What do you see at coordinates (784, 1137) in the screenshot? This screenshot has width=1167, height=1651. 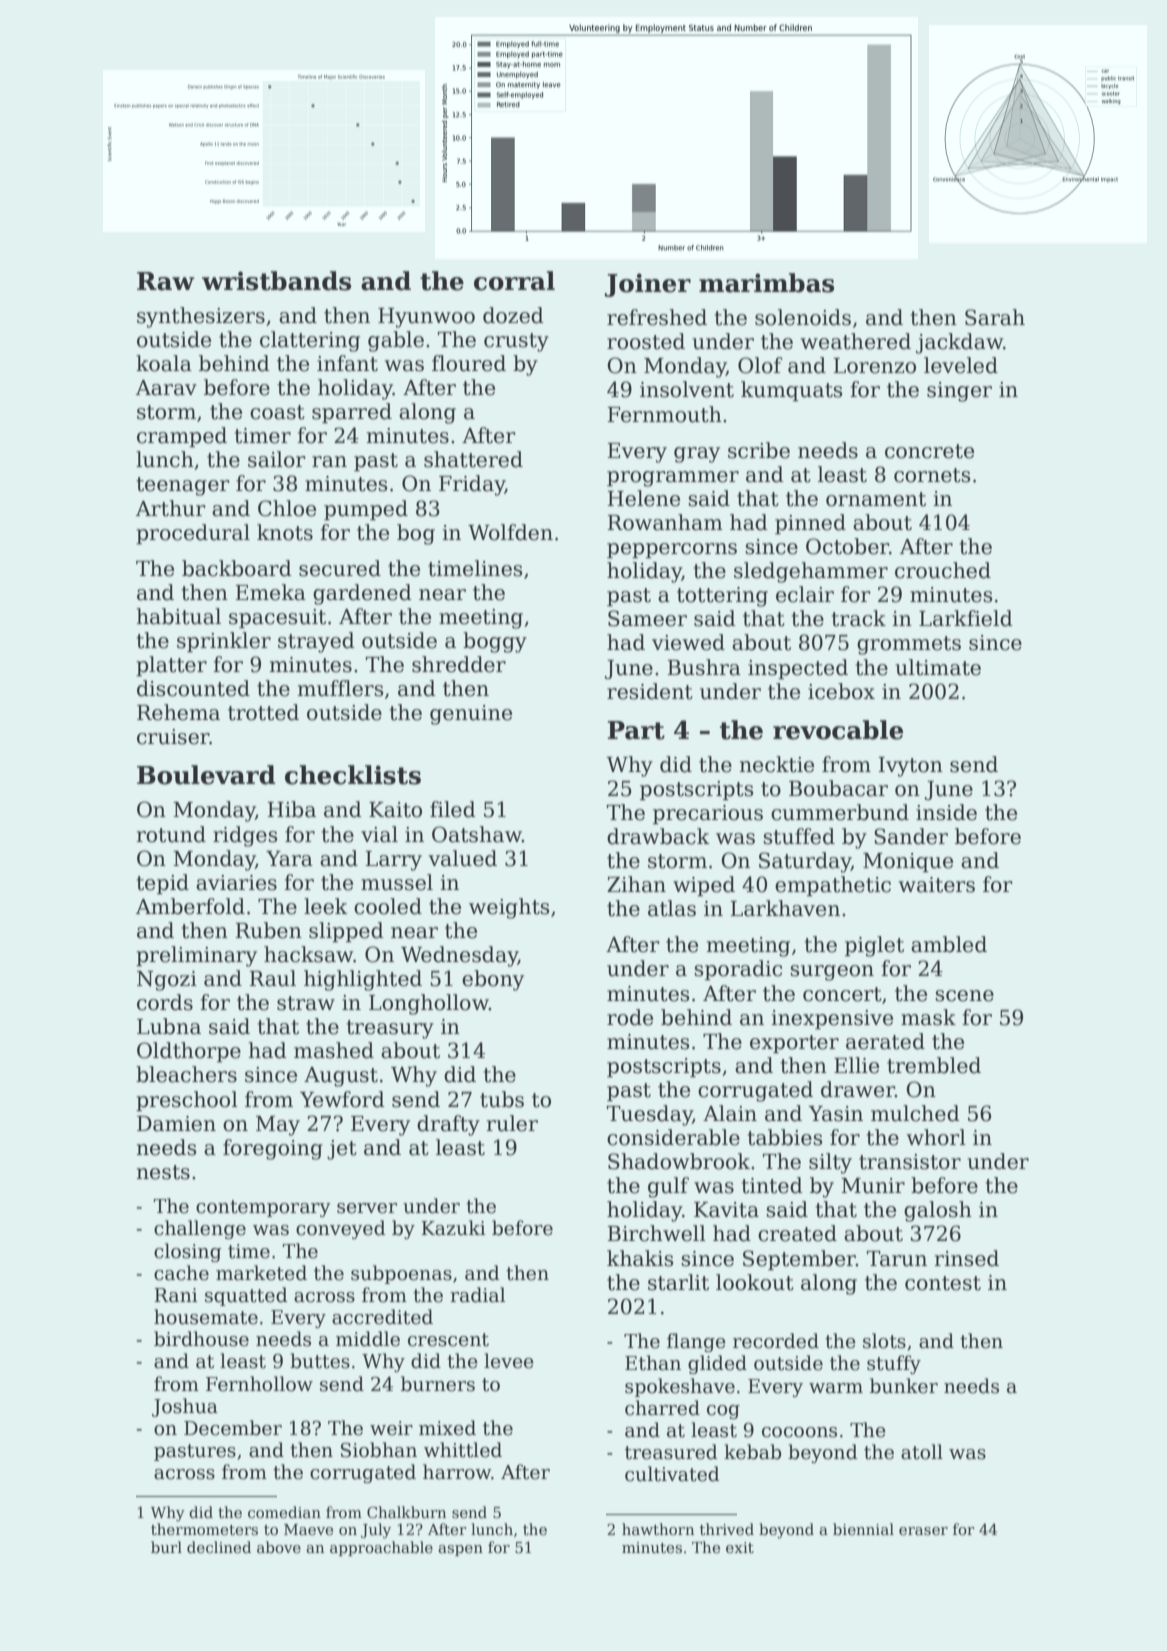 I see `tabbies` at bounding box center [784, 1137].
